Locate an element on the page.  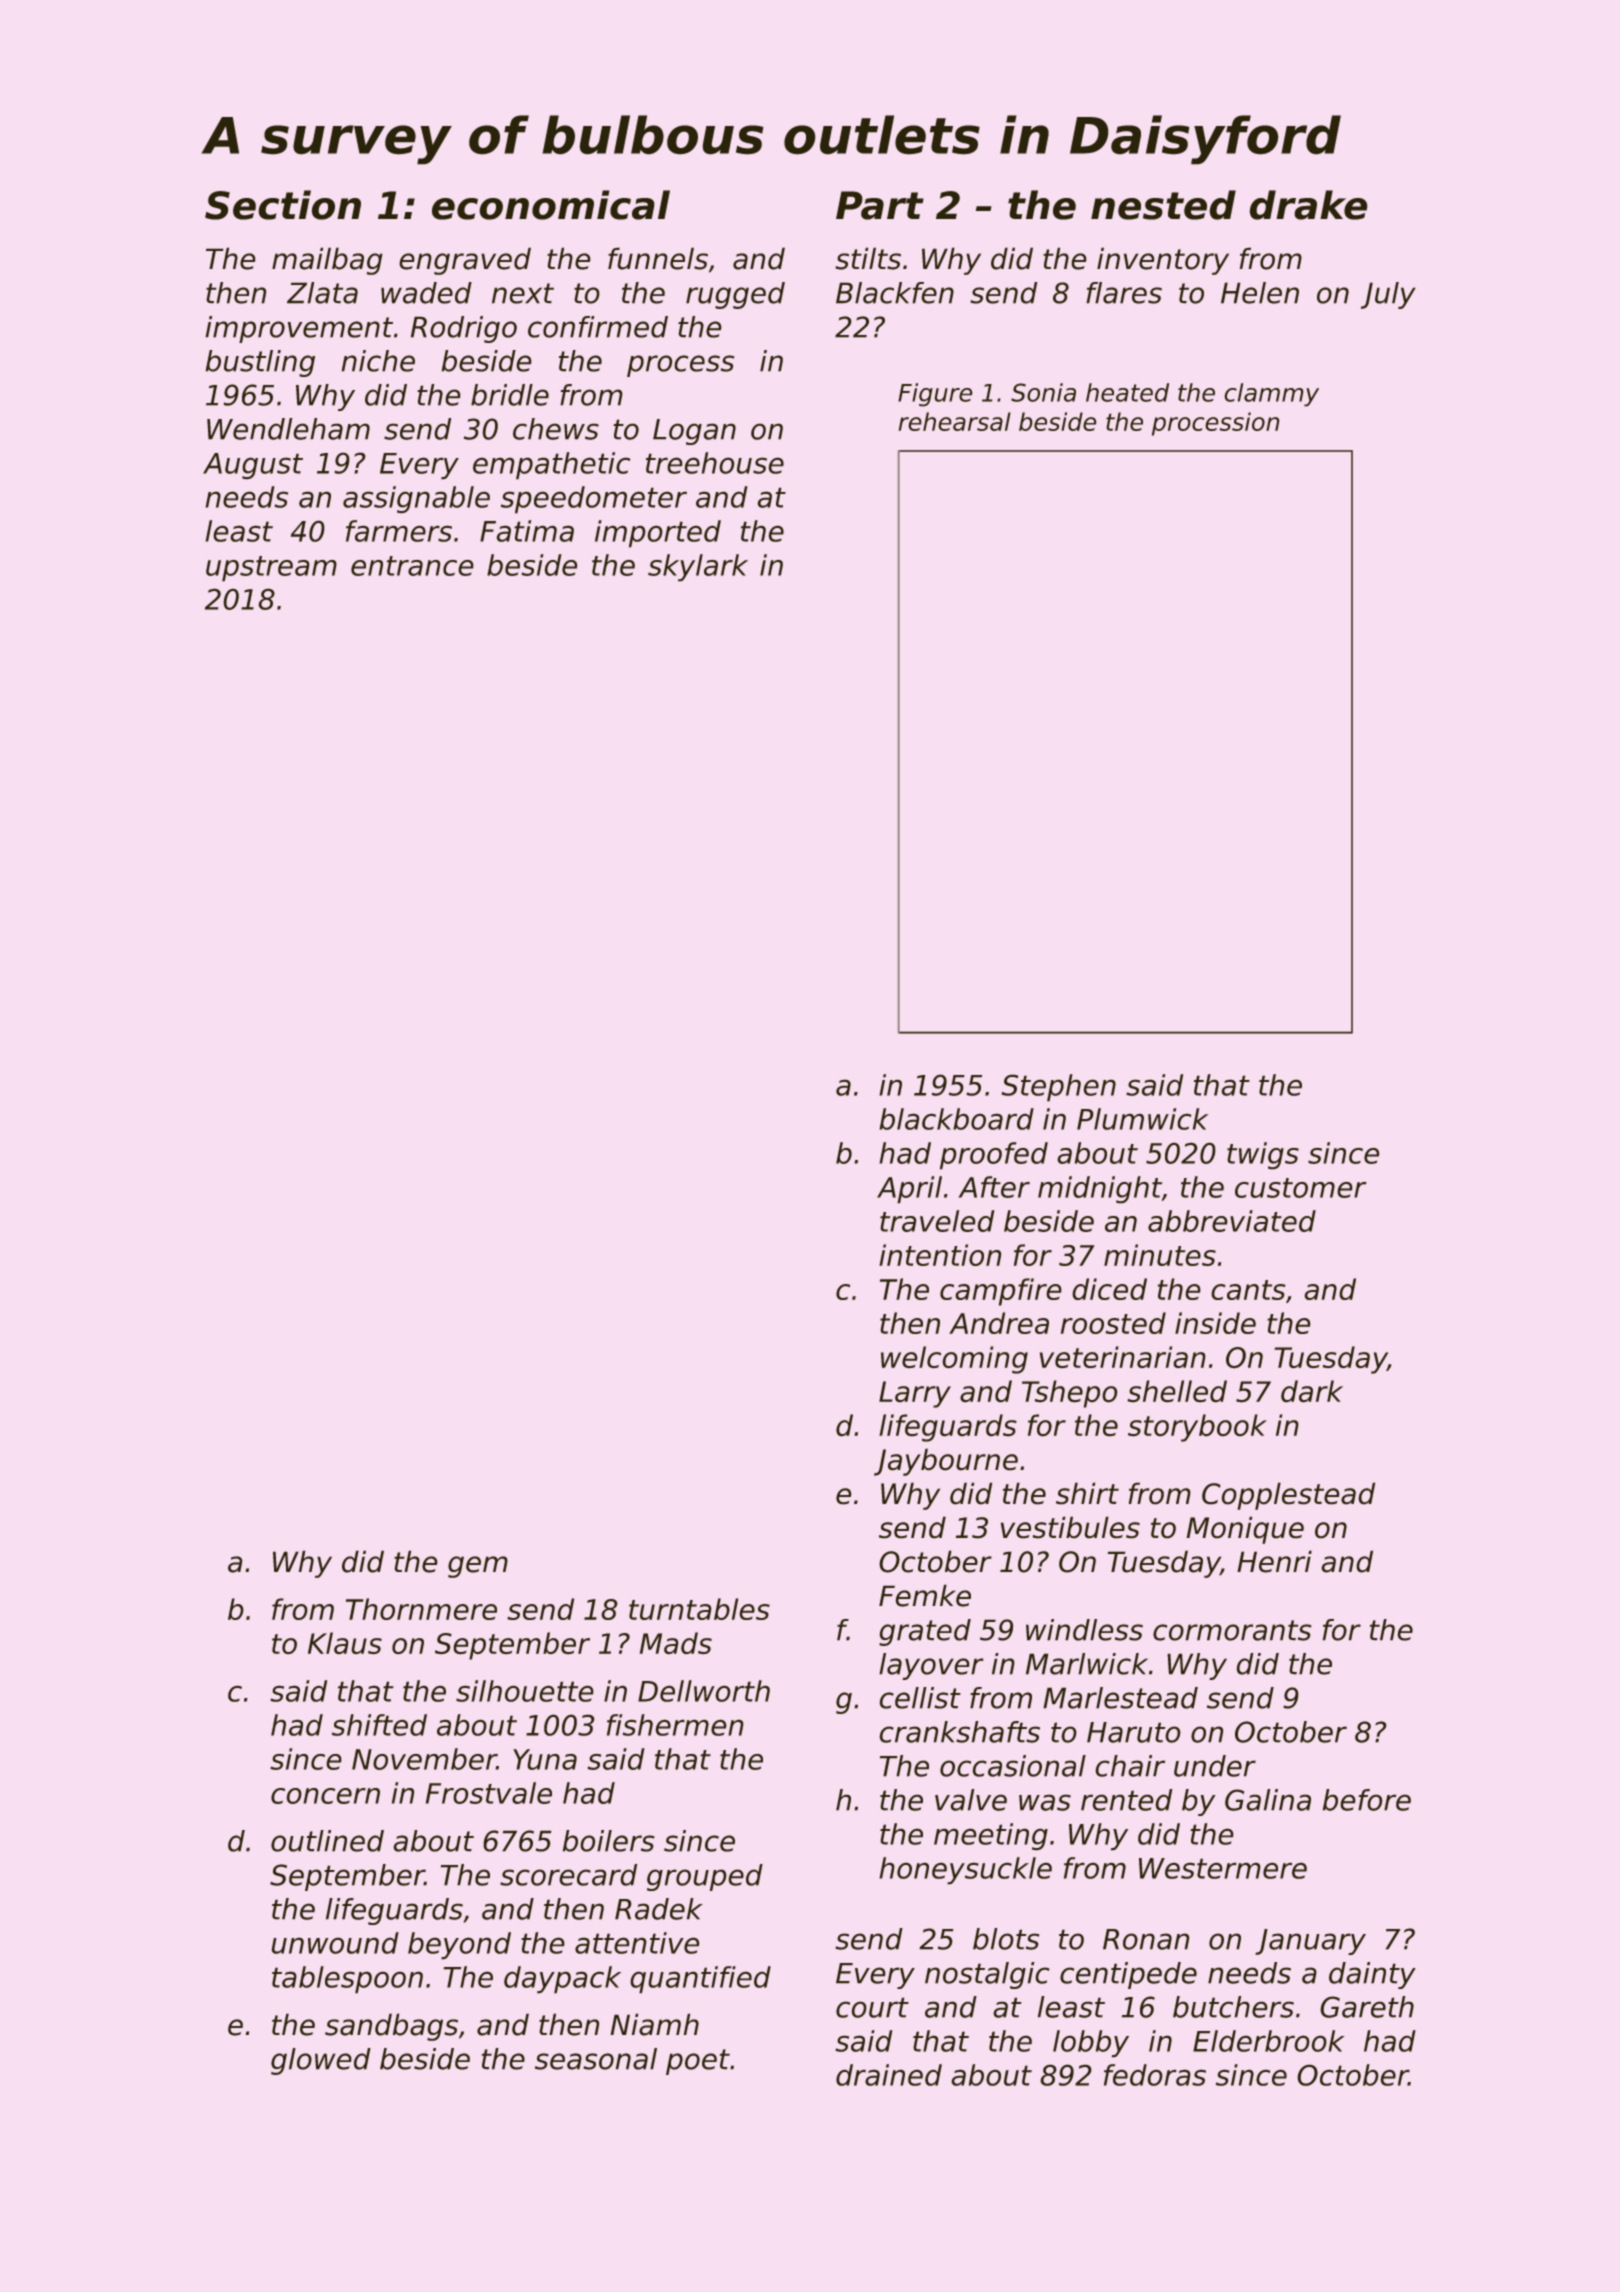
customer is located at coordinates (1301, 1188).
